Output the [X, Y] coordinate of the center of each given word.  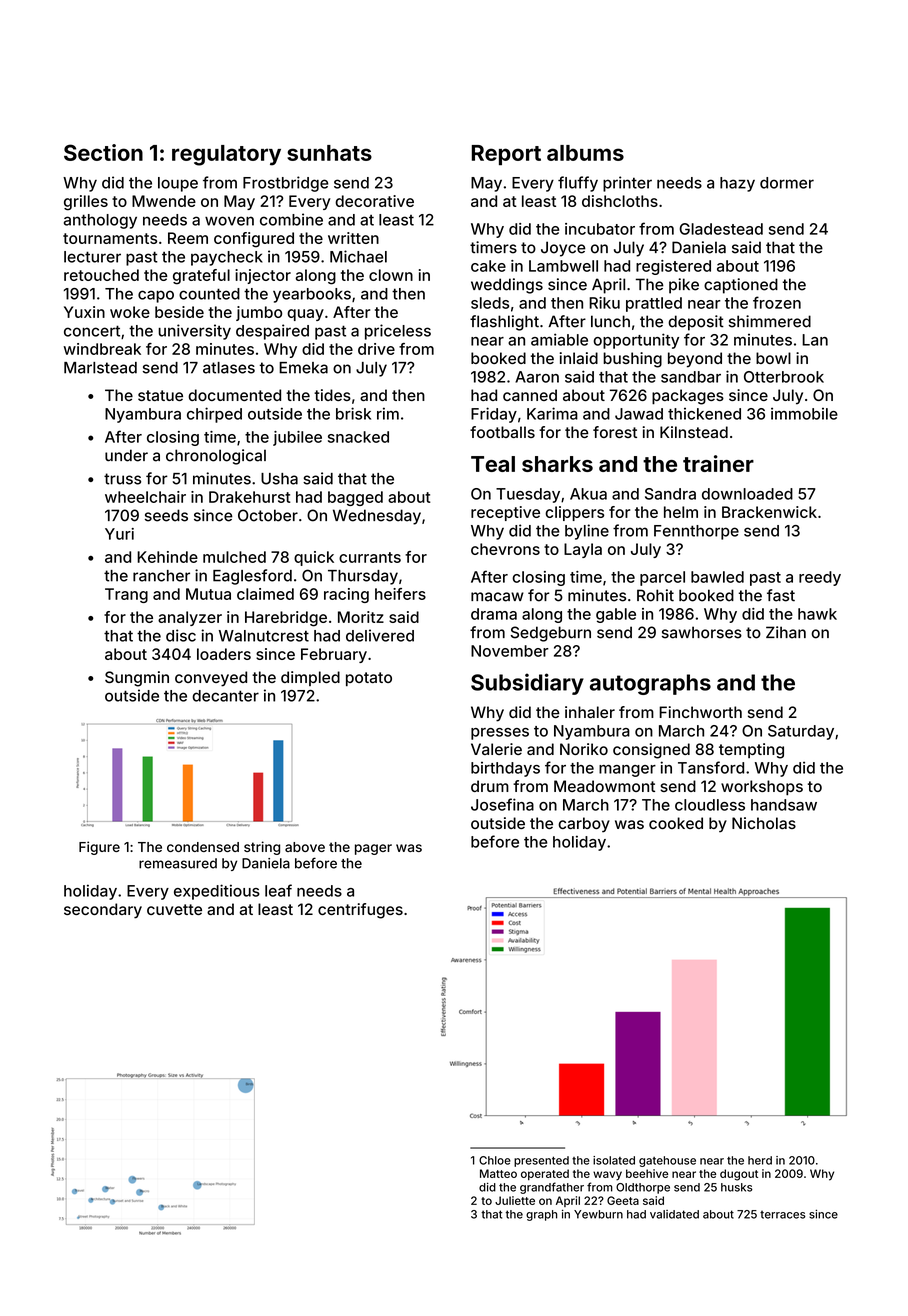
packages [688, 397]
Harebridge [286, 619]
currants [370, 557]
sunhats [329, 153]
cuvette [174, 909]
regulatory [226, 155]
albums [585, 153]
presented [541, 1161]
